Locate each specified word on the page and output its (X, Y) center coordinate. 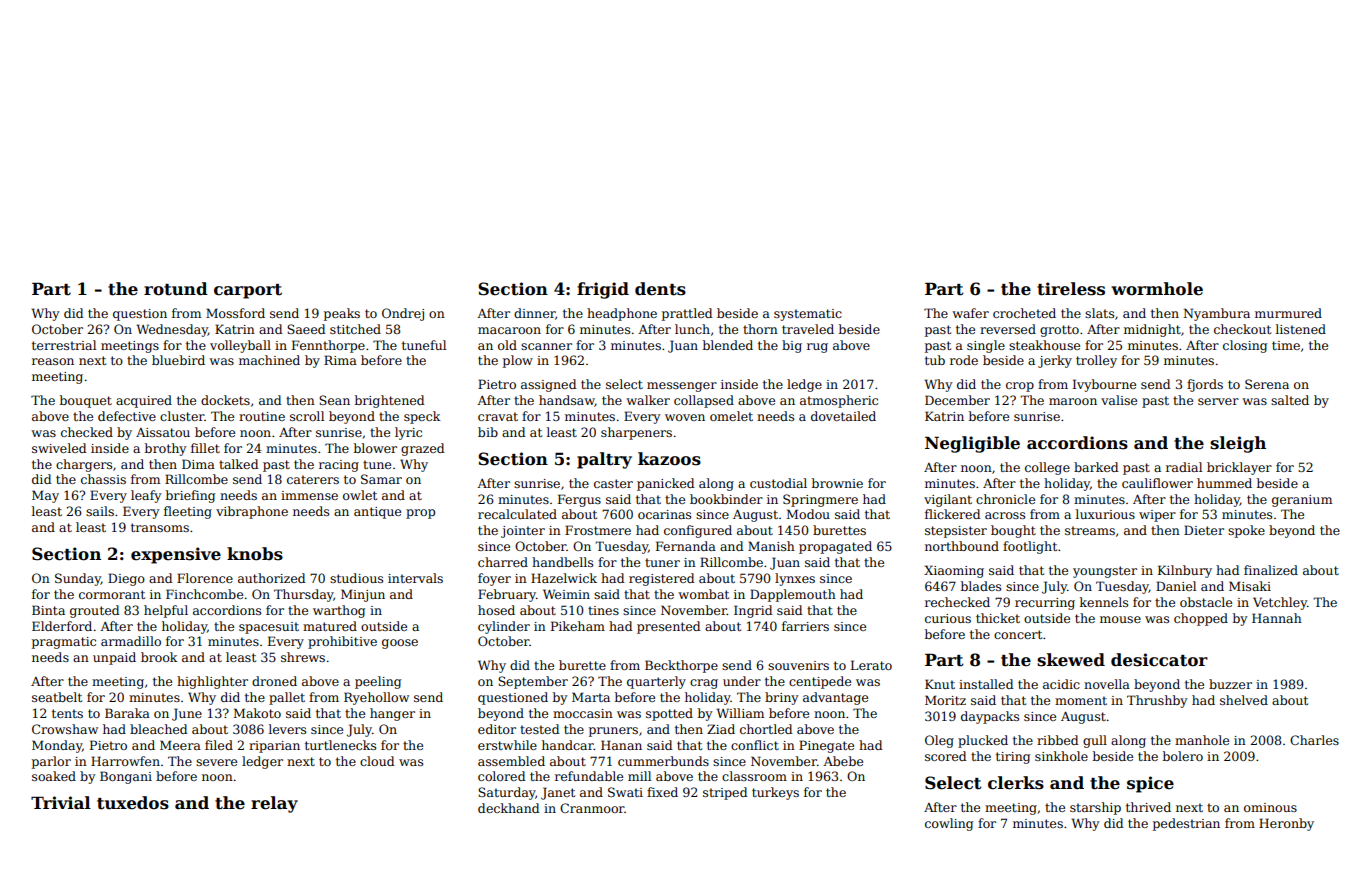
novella (1107, 684)
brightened (389, 401)
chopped (1201, 619)
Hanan (621, 745)
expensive (176, 555)
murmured (1288, 313)
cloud (377, 761)
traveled (808, 329)
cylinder (504, 627)
